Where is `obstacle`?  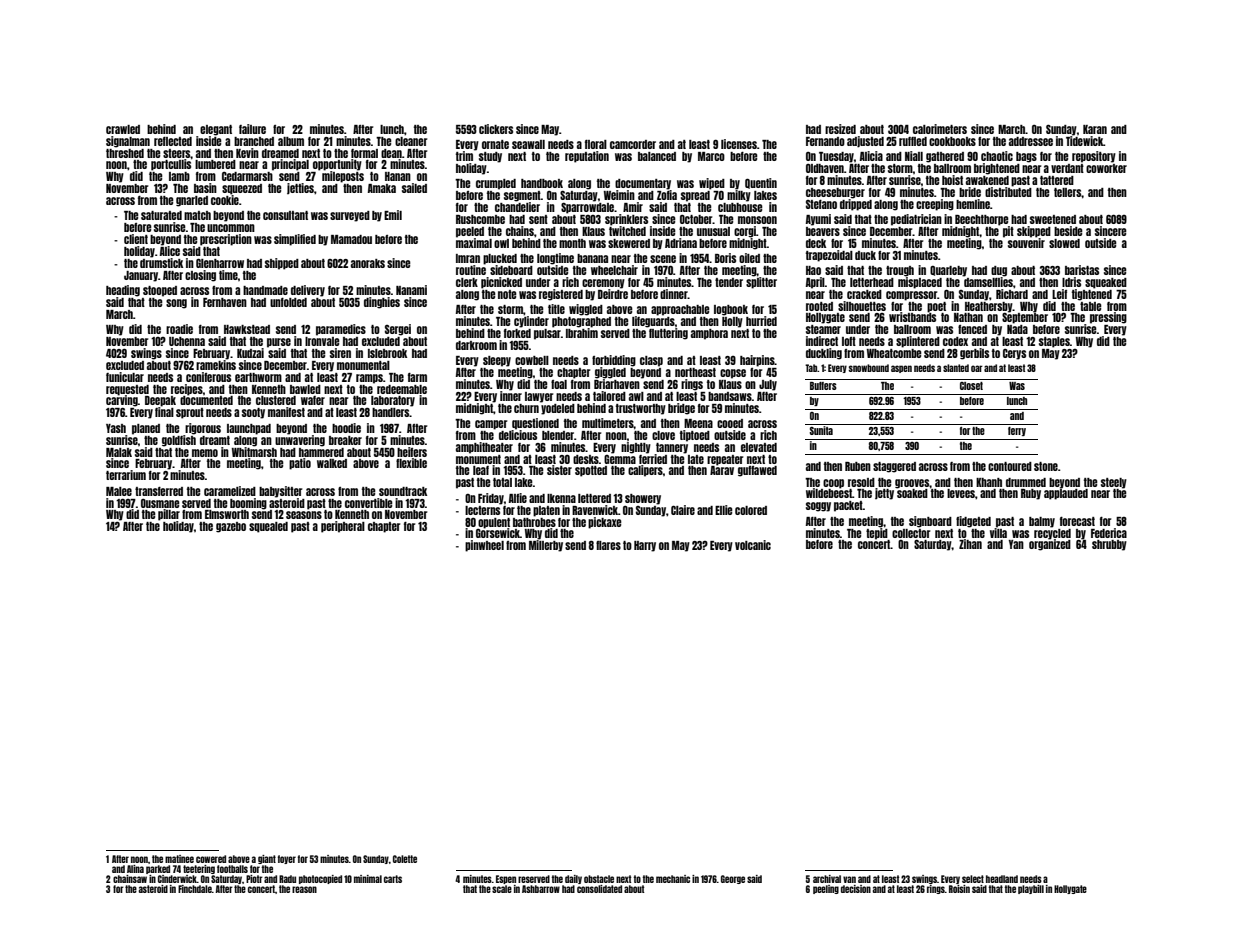 obstacle is located at coordinates (599, 879).
